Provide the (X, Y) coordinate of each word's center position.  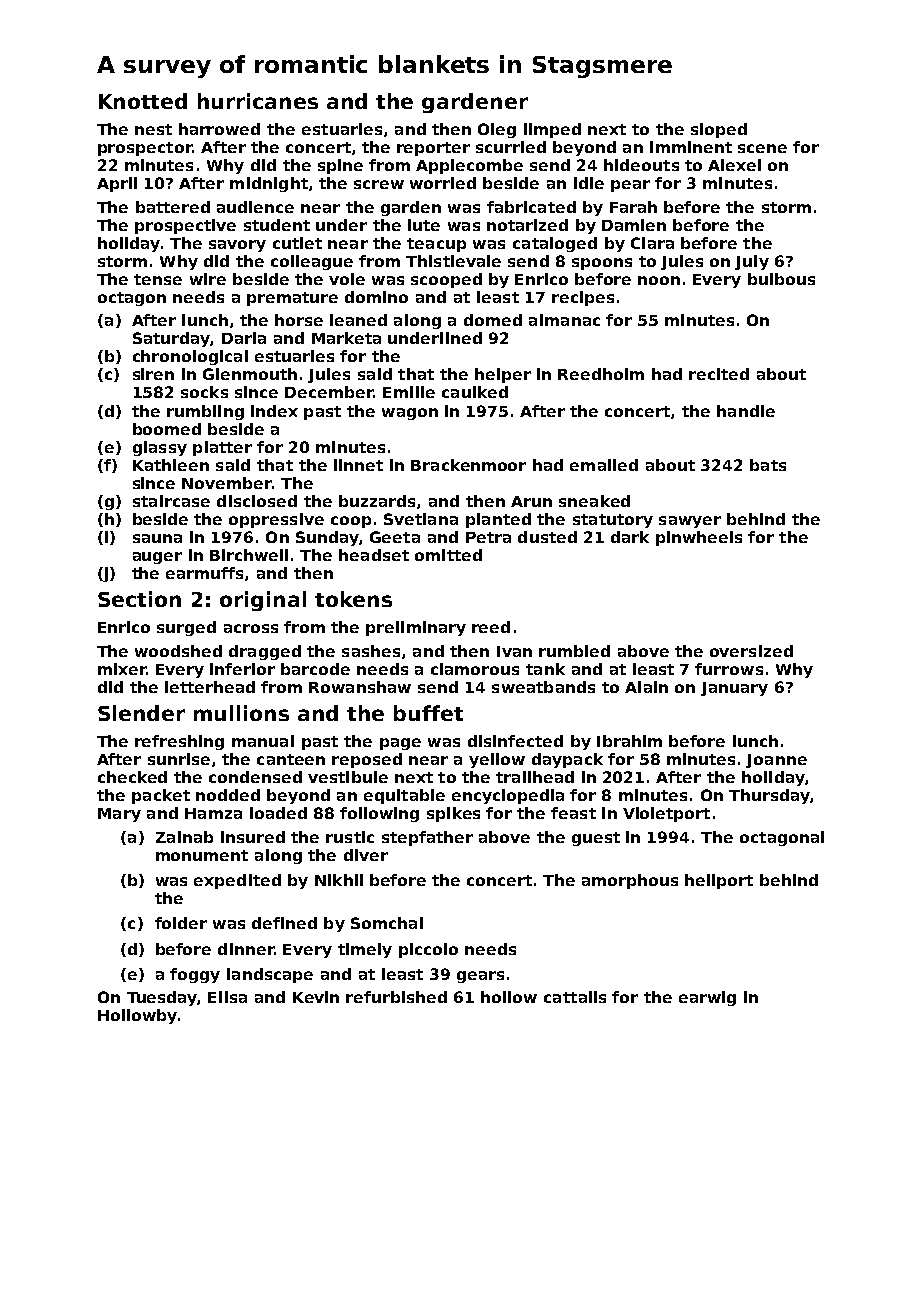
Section (139, 599)
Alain (646, 687)
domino (376, 297)
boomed (167, 429)
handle (746, 411)
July (752, 262)
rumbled (574, 651)
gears (480, 977)
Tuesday (162, 998)
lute (424, 225)
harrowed (219, 129)
